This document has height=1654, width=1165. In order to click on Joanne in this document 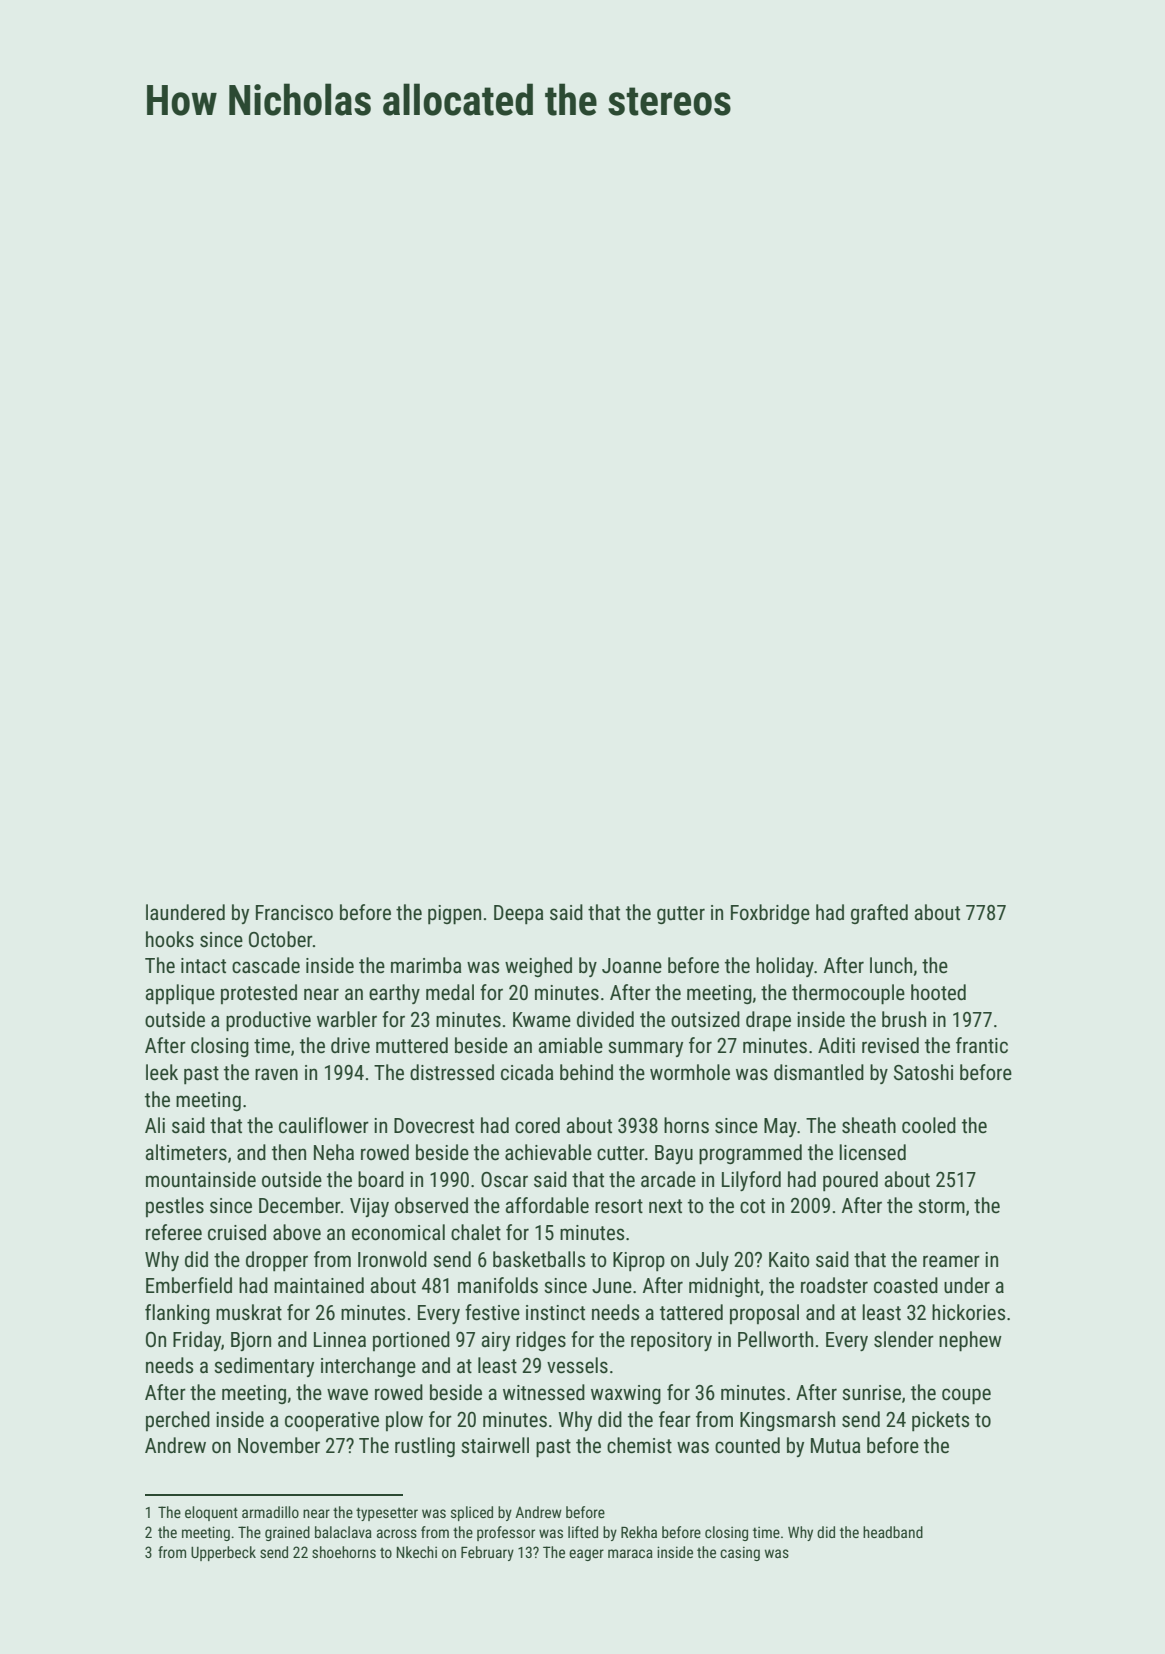, I will do `click(632, 966)`.
